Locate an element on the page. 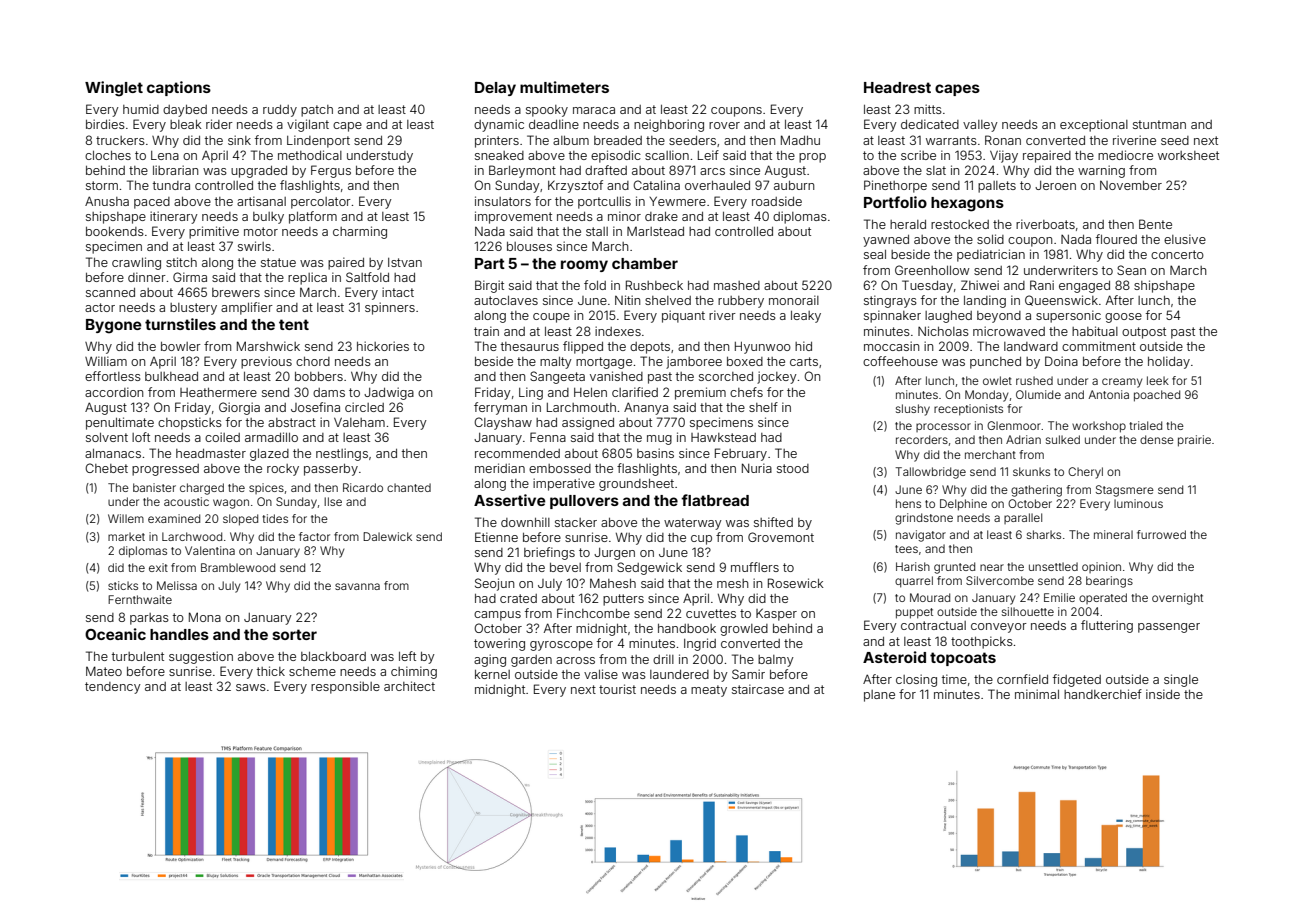 The height and width of the image is (924, 1308). stuntman is located at coordinates (1159, 124).
